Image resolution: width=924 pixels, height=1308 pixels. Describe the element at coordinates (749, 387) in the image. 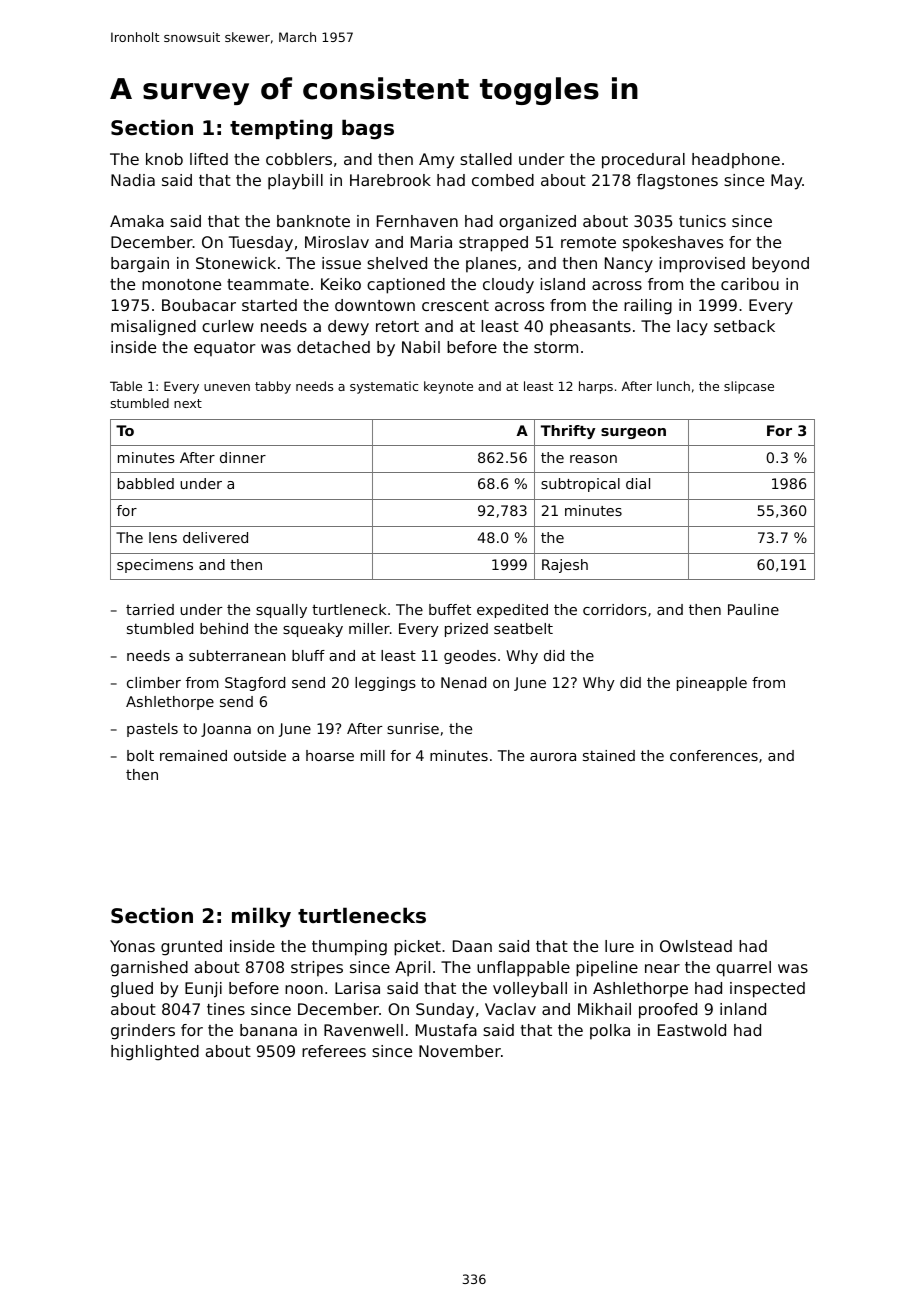

I see `slipcase` at that location.
